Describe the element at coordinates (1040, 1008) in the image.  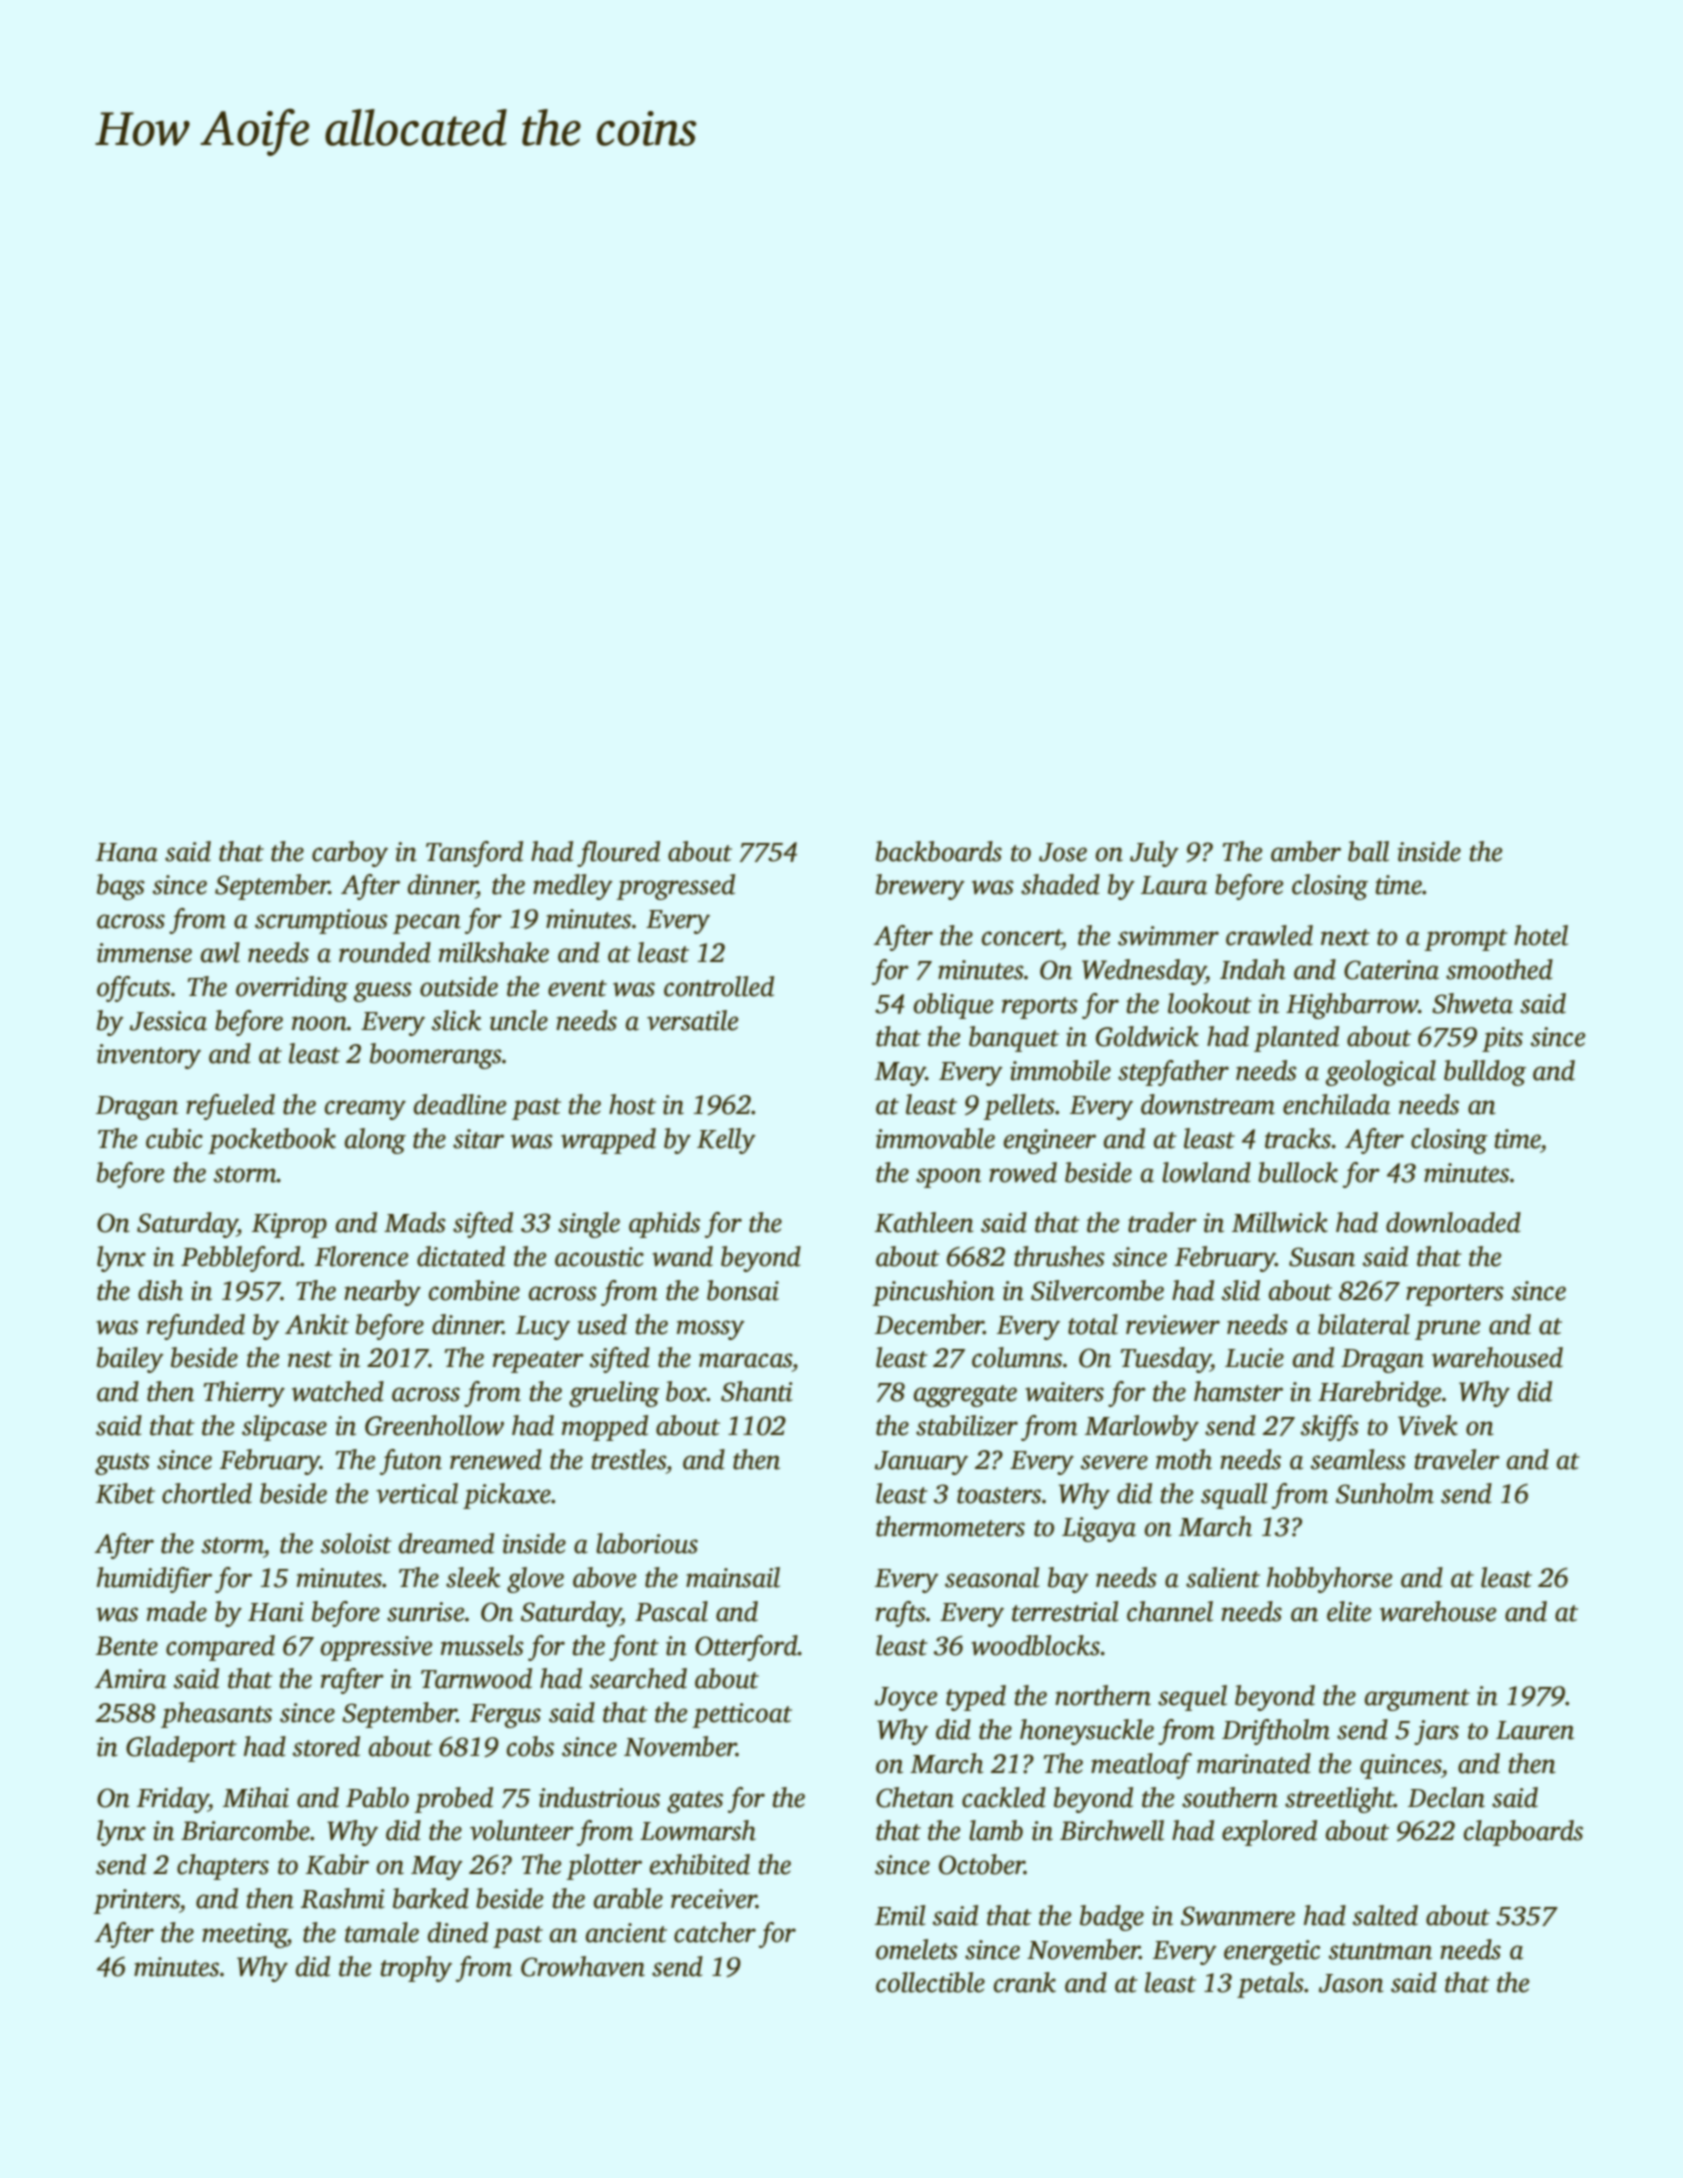
I see `reports` at that location.
